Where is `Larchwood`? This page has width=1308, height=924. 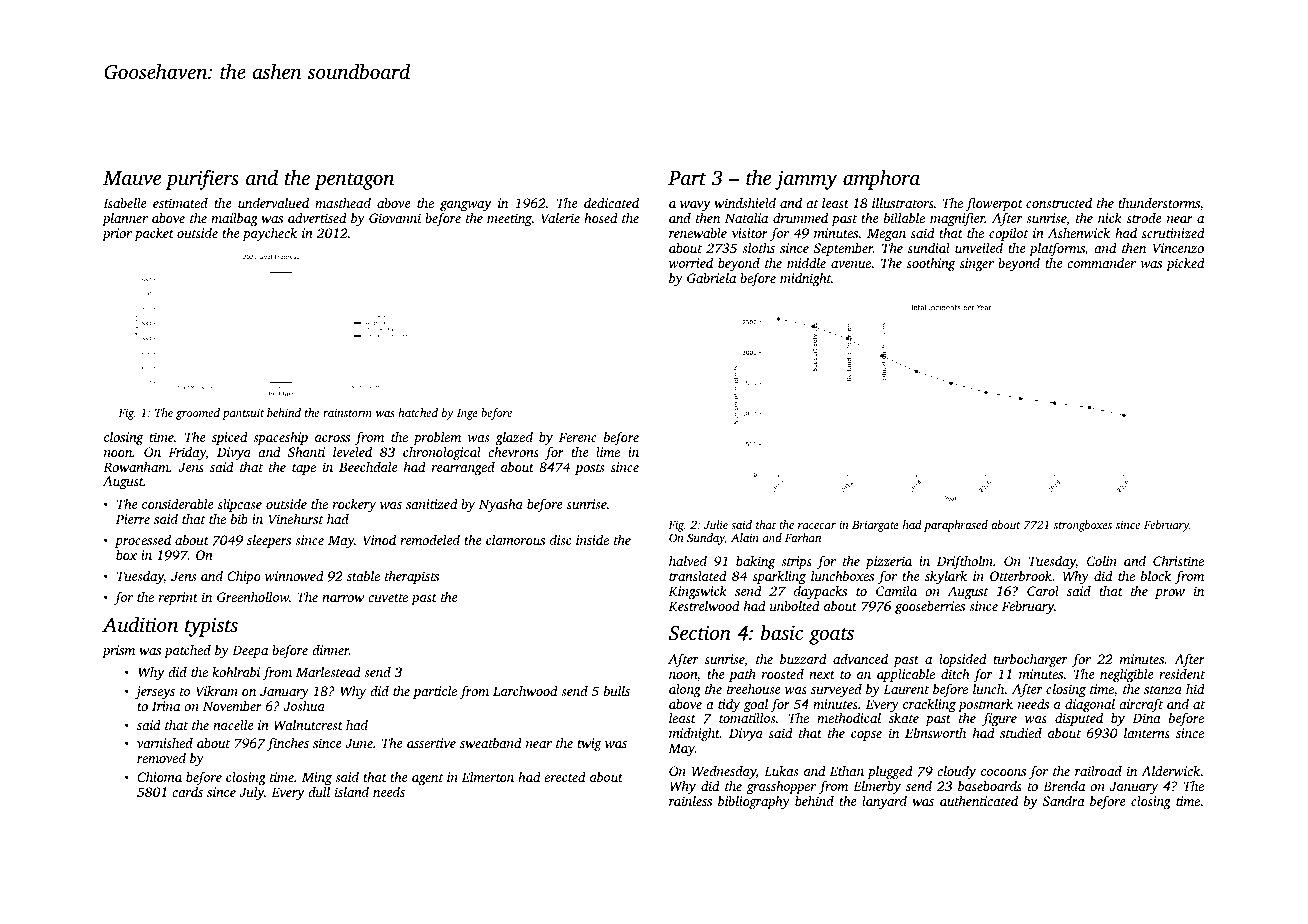
Larchwood is located at coordinates (525, 691).
